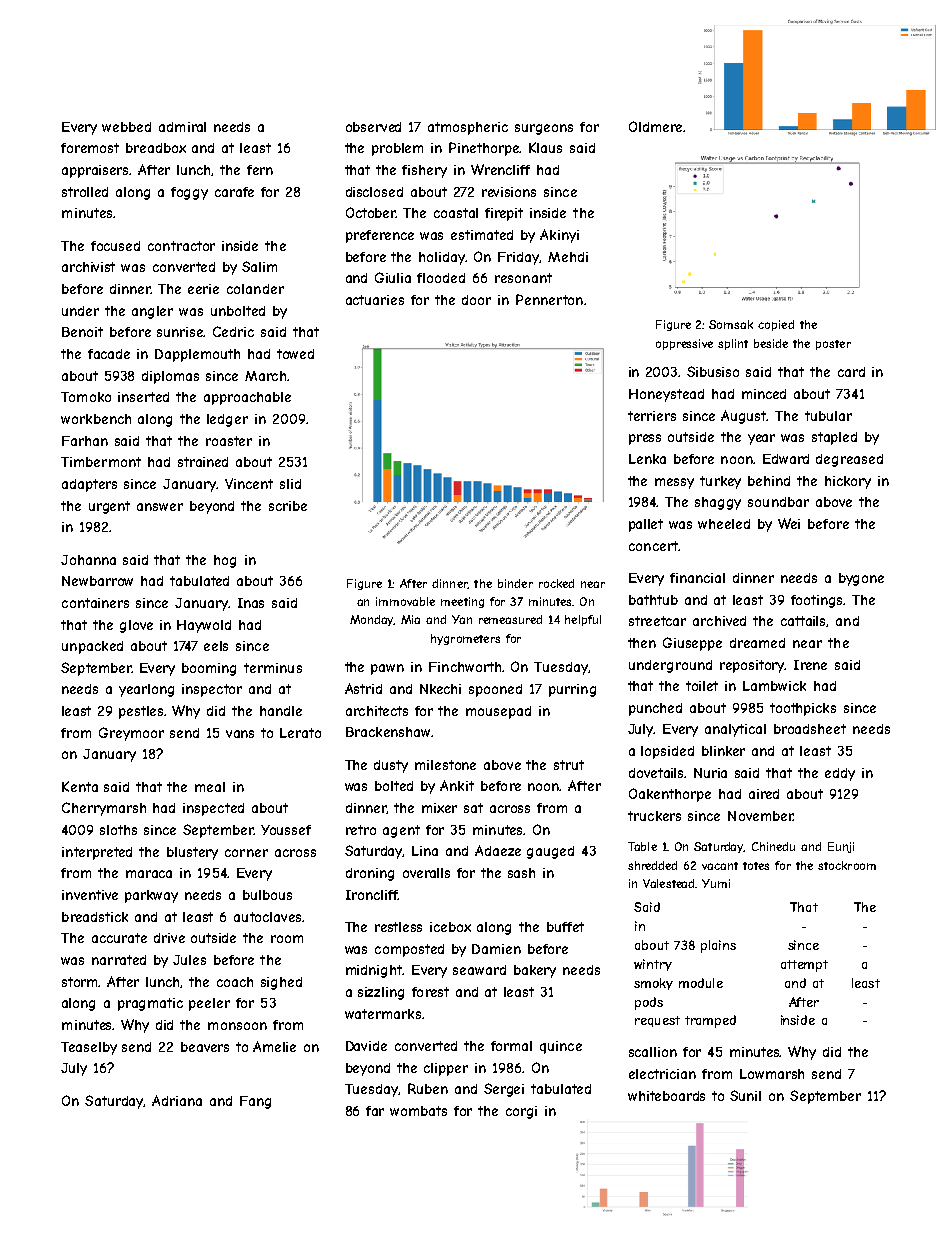  Describe the element at coordinates (97, 853) in the screenshot. I see `interpreted` at that location.
